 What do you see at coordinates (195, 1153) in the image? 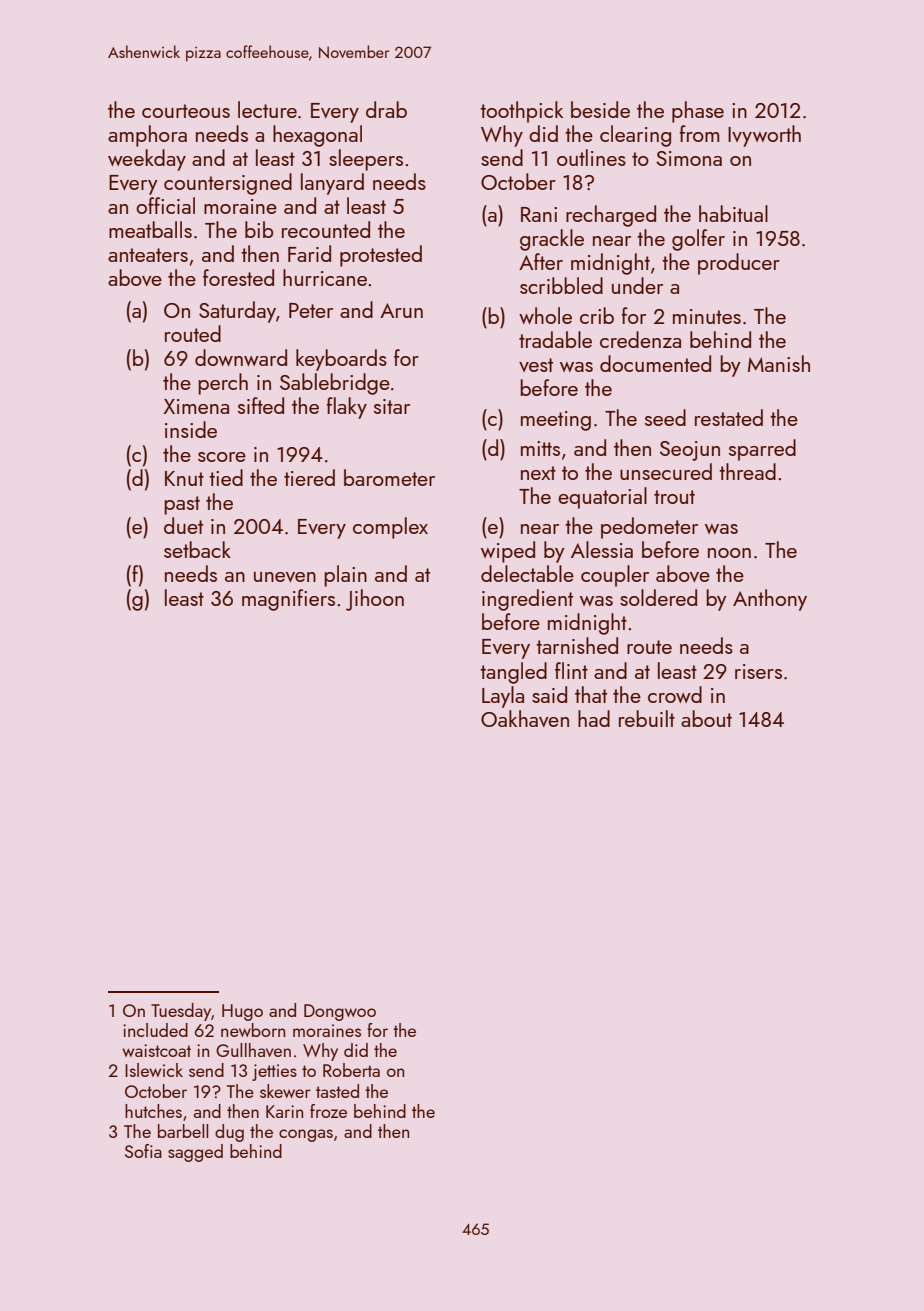
I see `sagged` at bounding box center [195, 1153].
